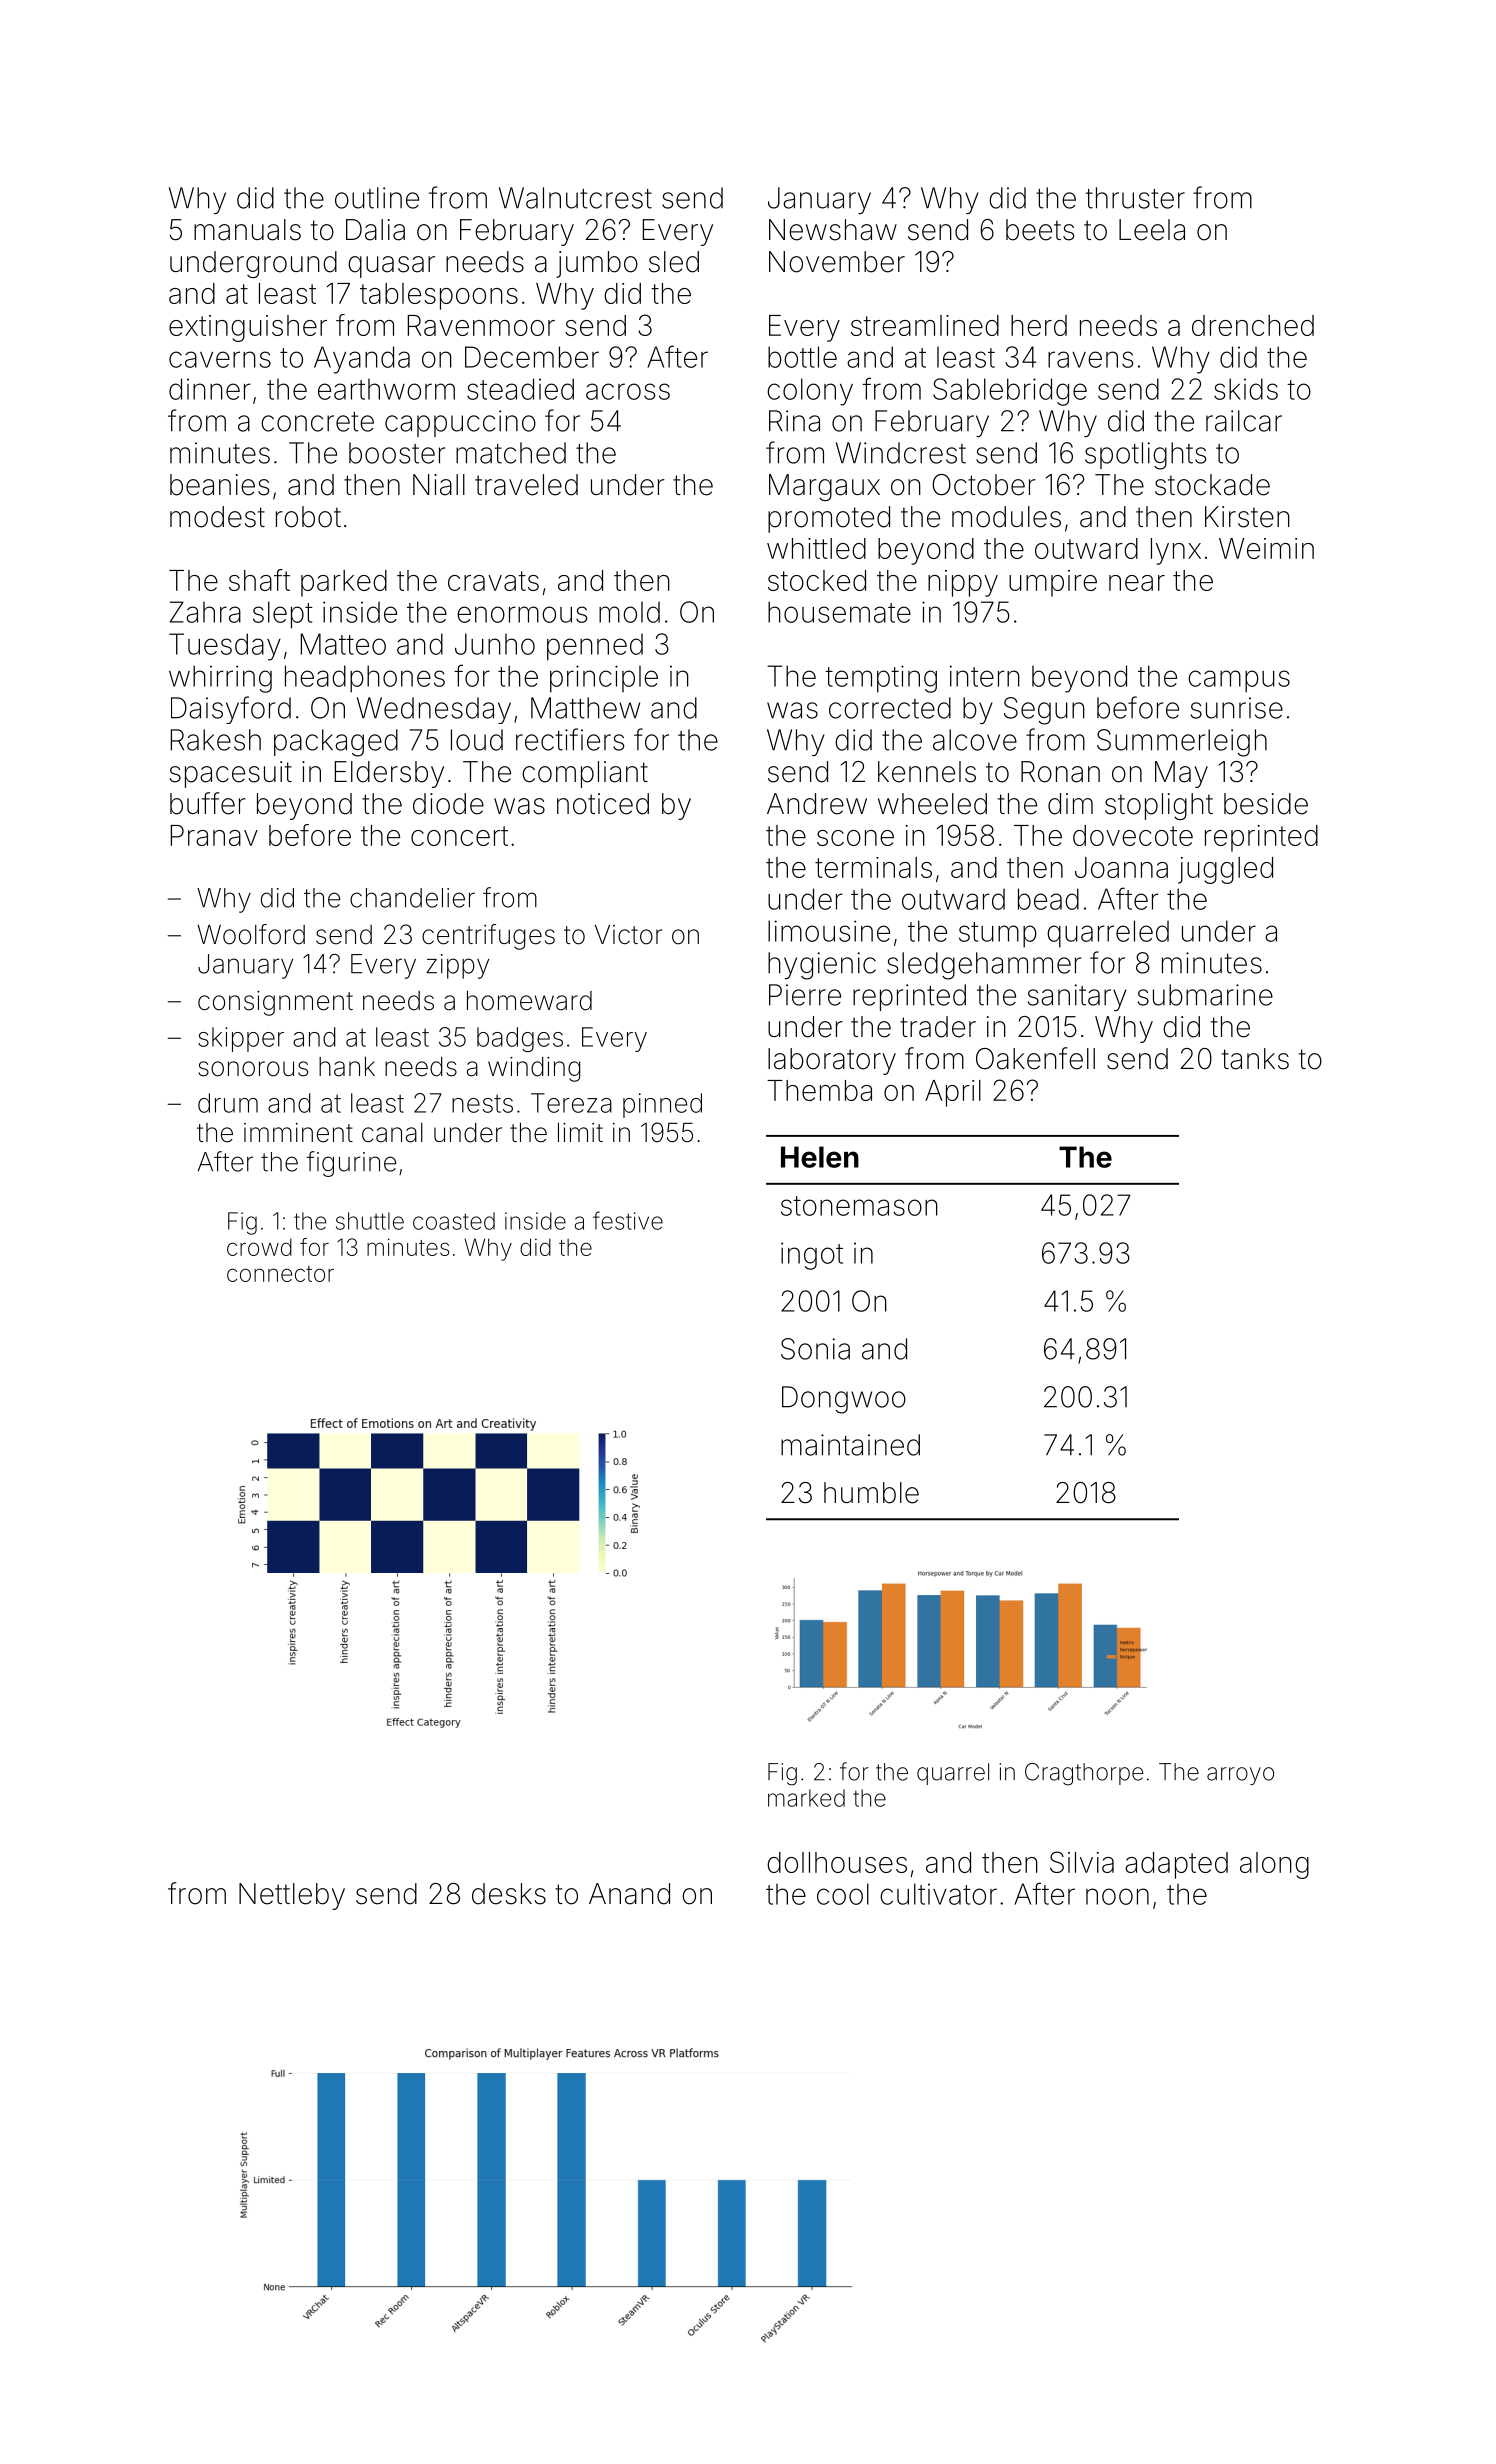 This image has width=1496, height=2464. Describe the element at coordinates (251, 934) in the image. I see `Woolford` at that location.
